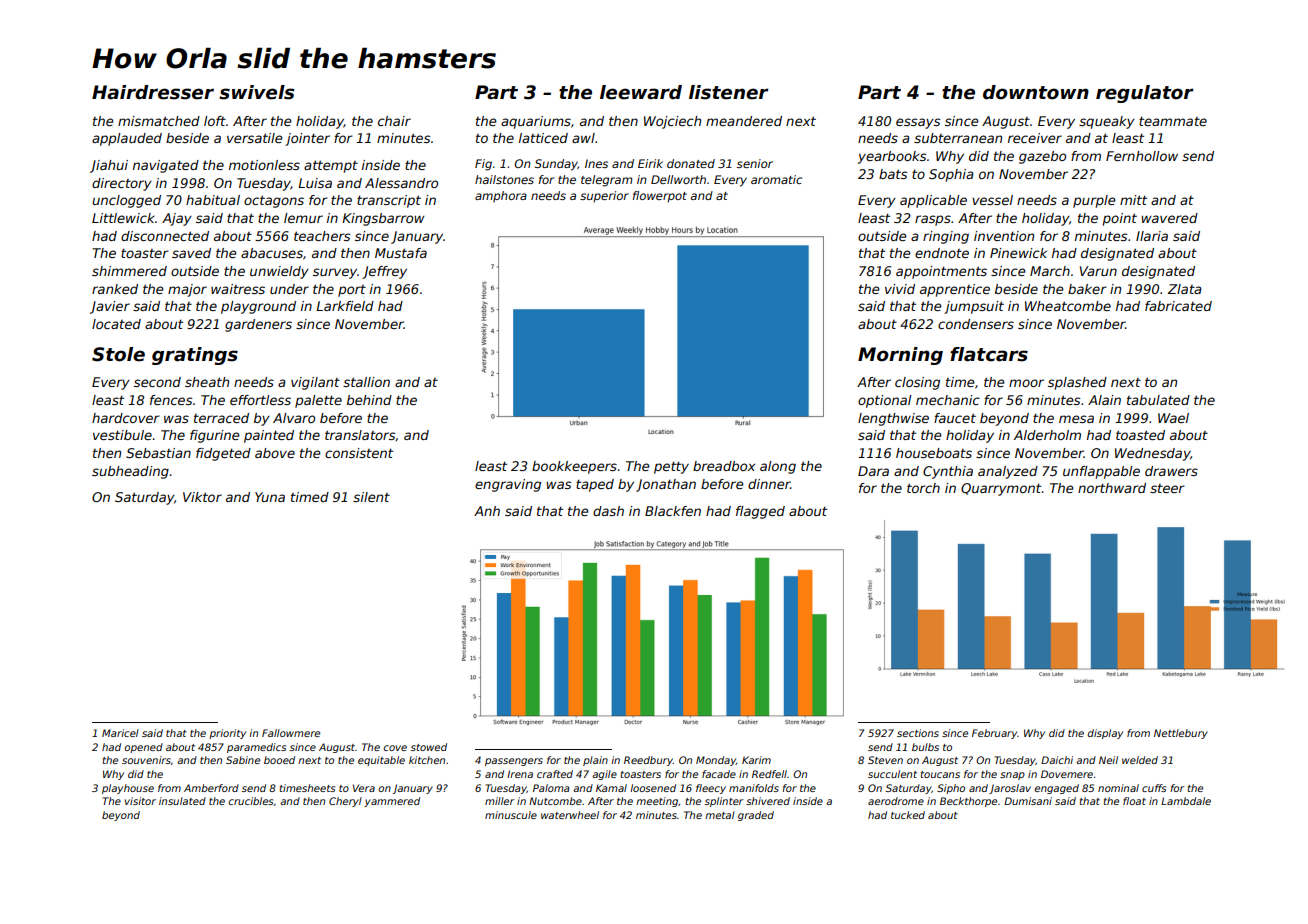 The height and width of the image is (924, 1308). What do you see at coordinates (202, 497) in the image?
I see `Viktor` at bounding box center [202, 497].
